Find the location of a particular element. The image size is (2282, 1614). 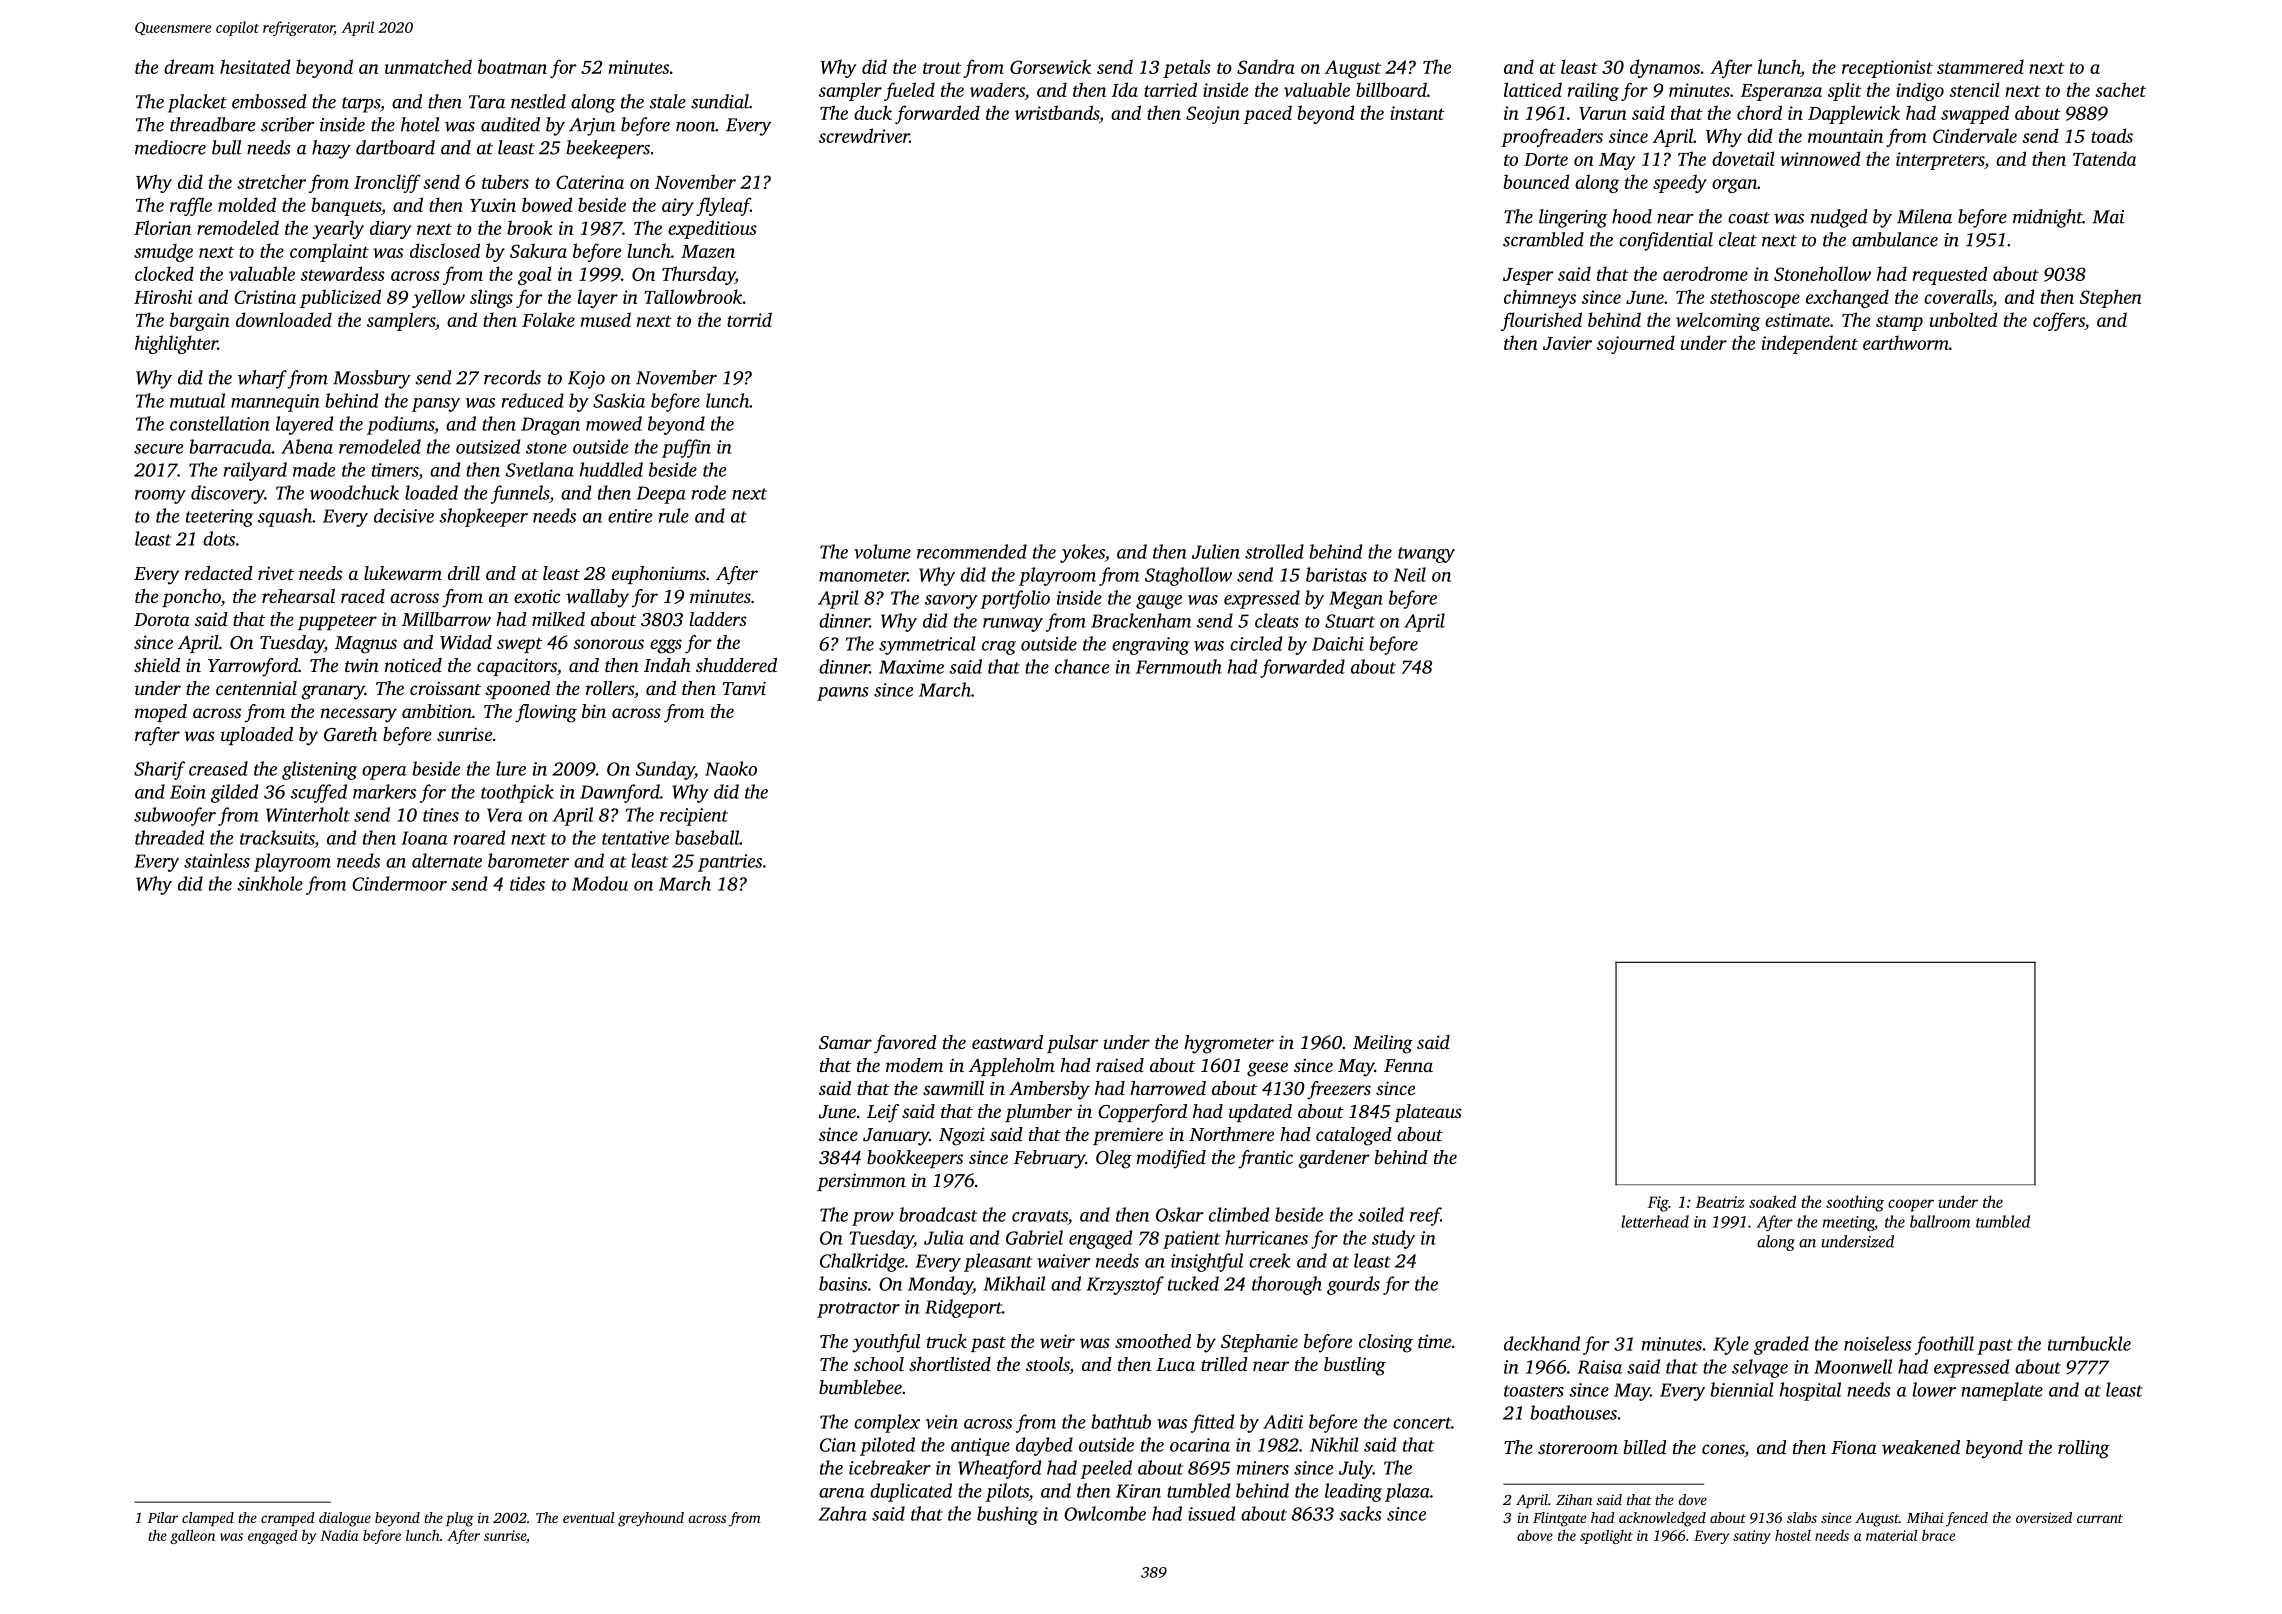

Fenna is located at coordinates (1408, 1065).
